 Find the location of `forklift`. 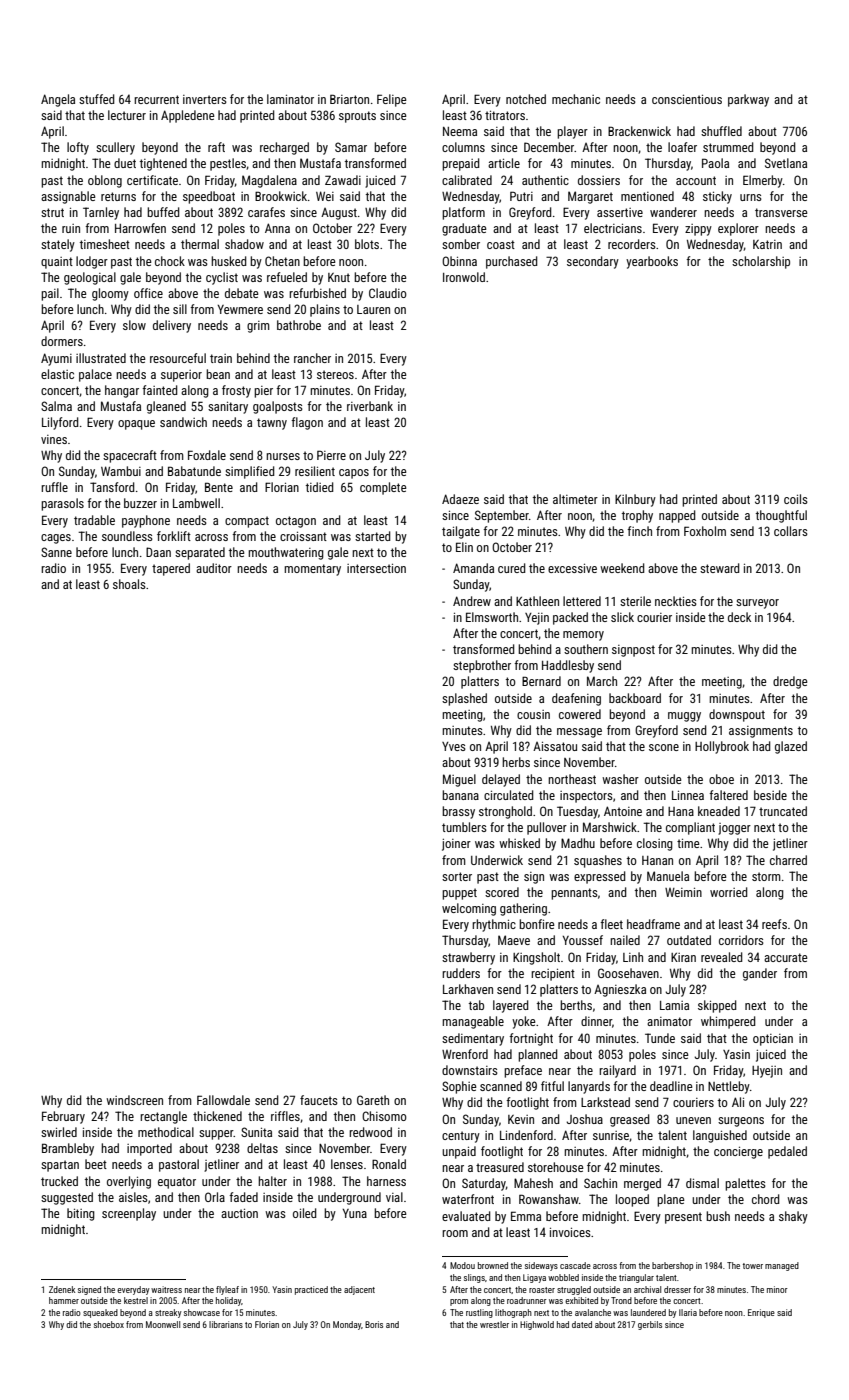

forklift is located at coordinates (174, 536).
